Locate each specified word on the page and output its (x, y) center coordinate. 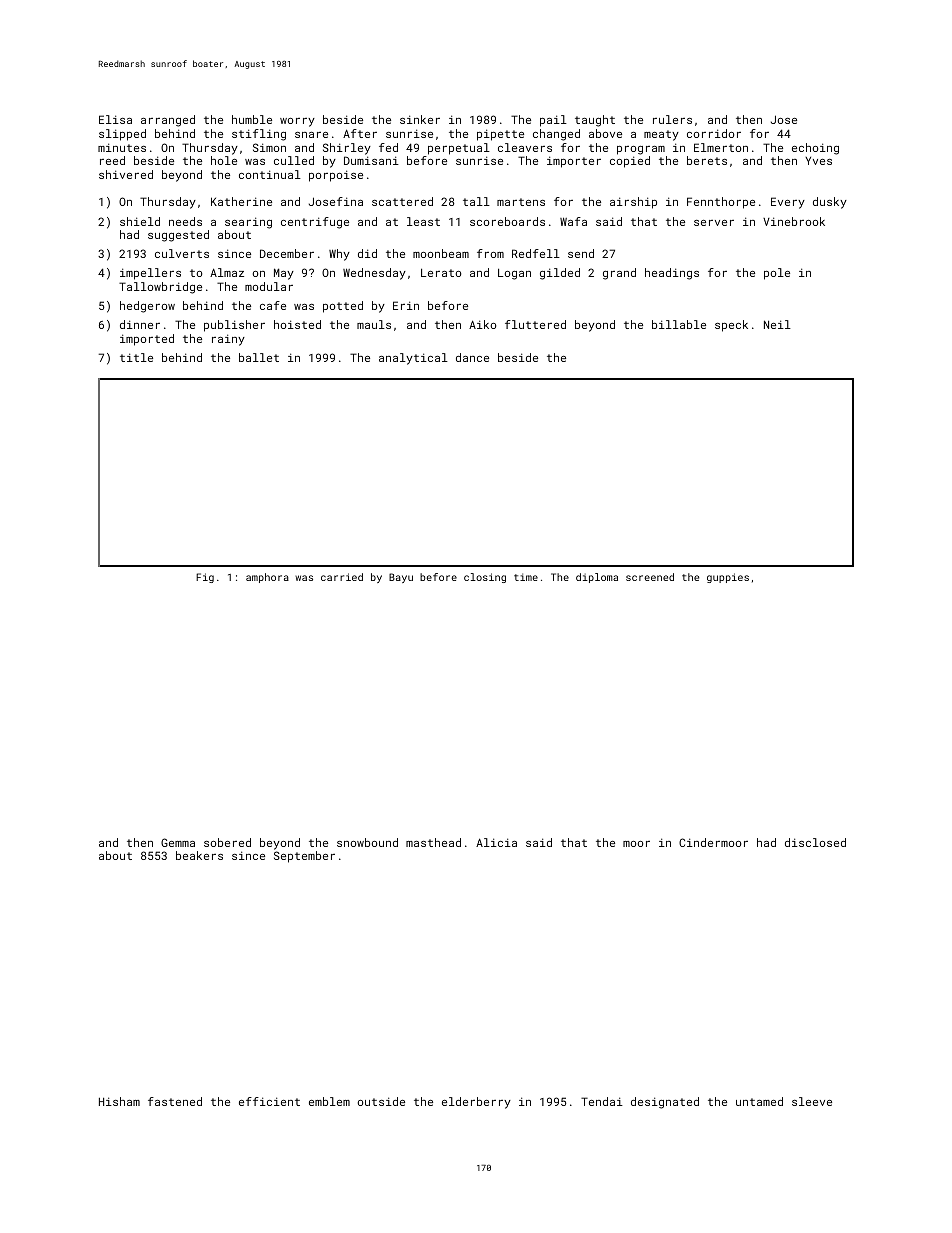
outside (381, 1101)
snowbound (367, 842)
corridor (714, 133)
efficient (269, 1101)
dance (472, 357)
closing (485, 578)
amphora (267, 578)
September (304, 857)
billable (679, 324)
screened (650, 577)
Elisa (115, 119)
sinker (420, 119)
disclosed (815, 842)
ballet (259, 357)
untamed (759, 1101)
